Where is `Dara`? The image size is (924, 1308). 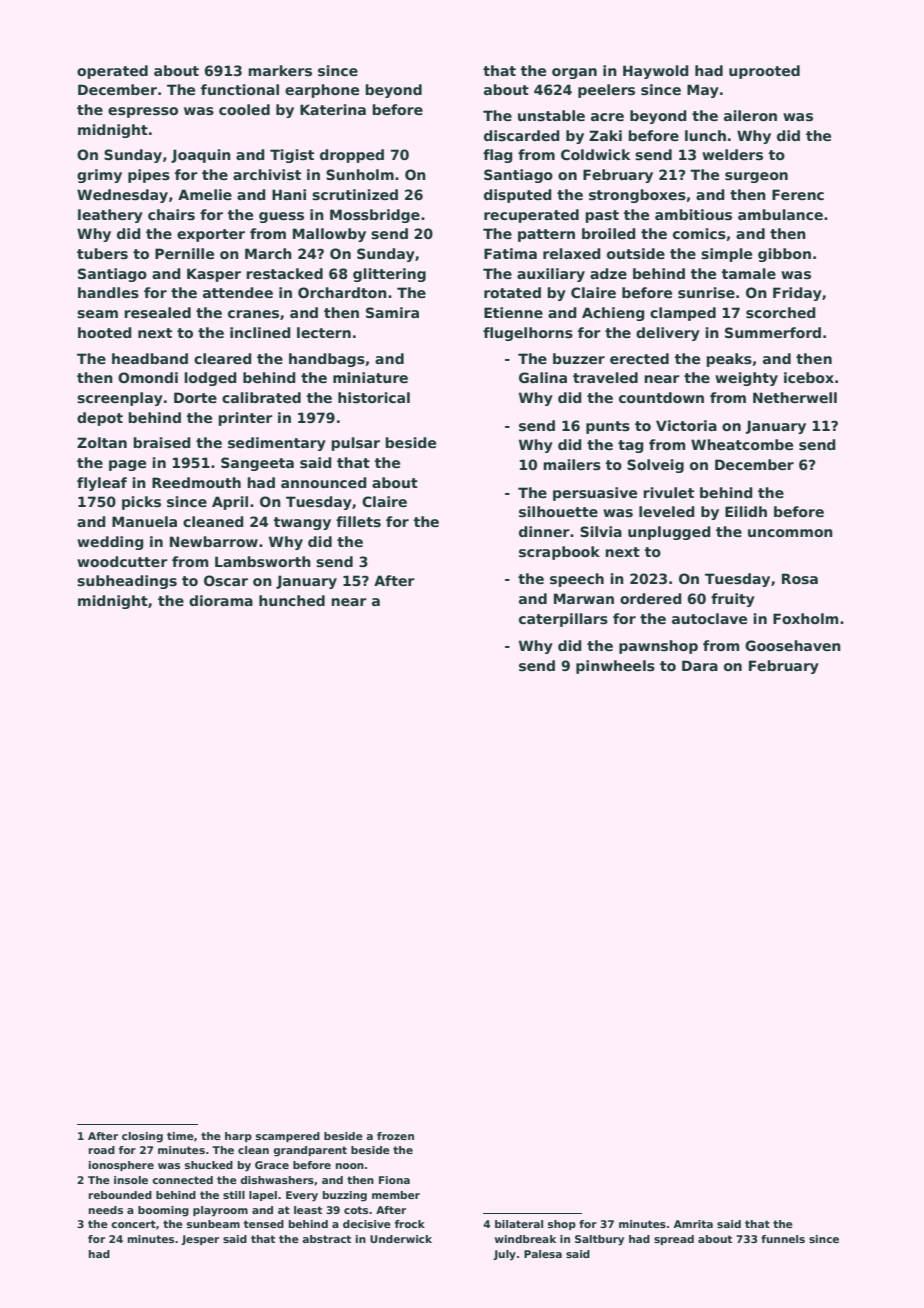 Dara is located at coordinates (700, 665).
